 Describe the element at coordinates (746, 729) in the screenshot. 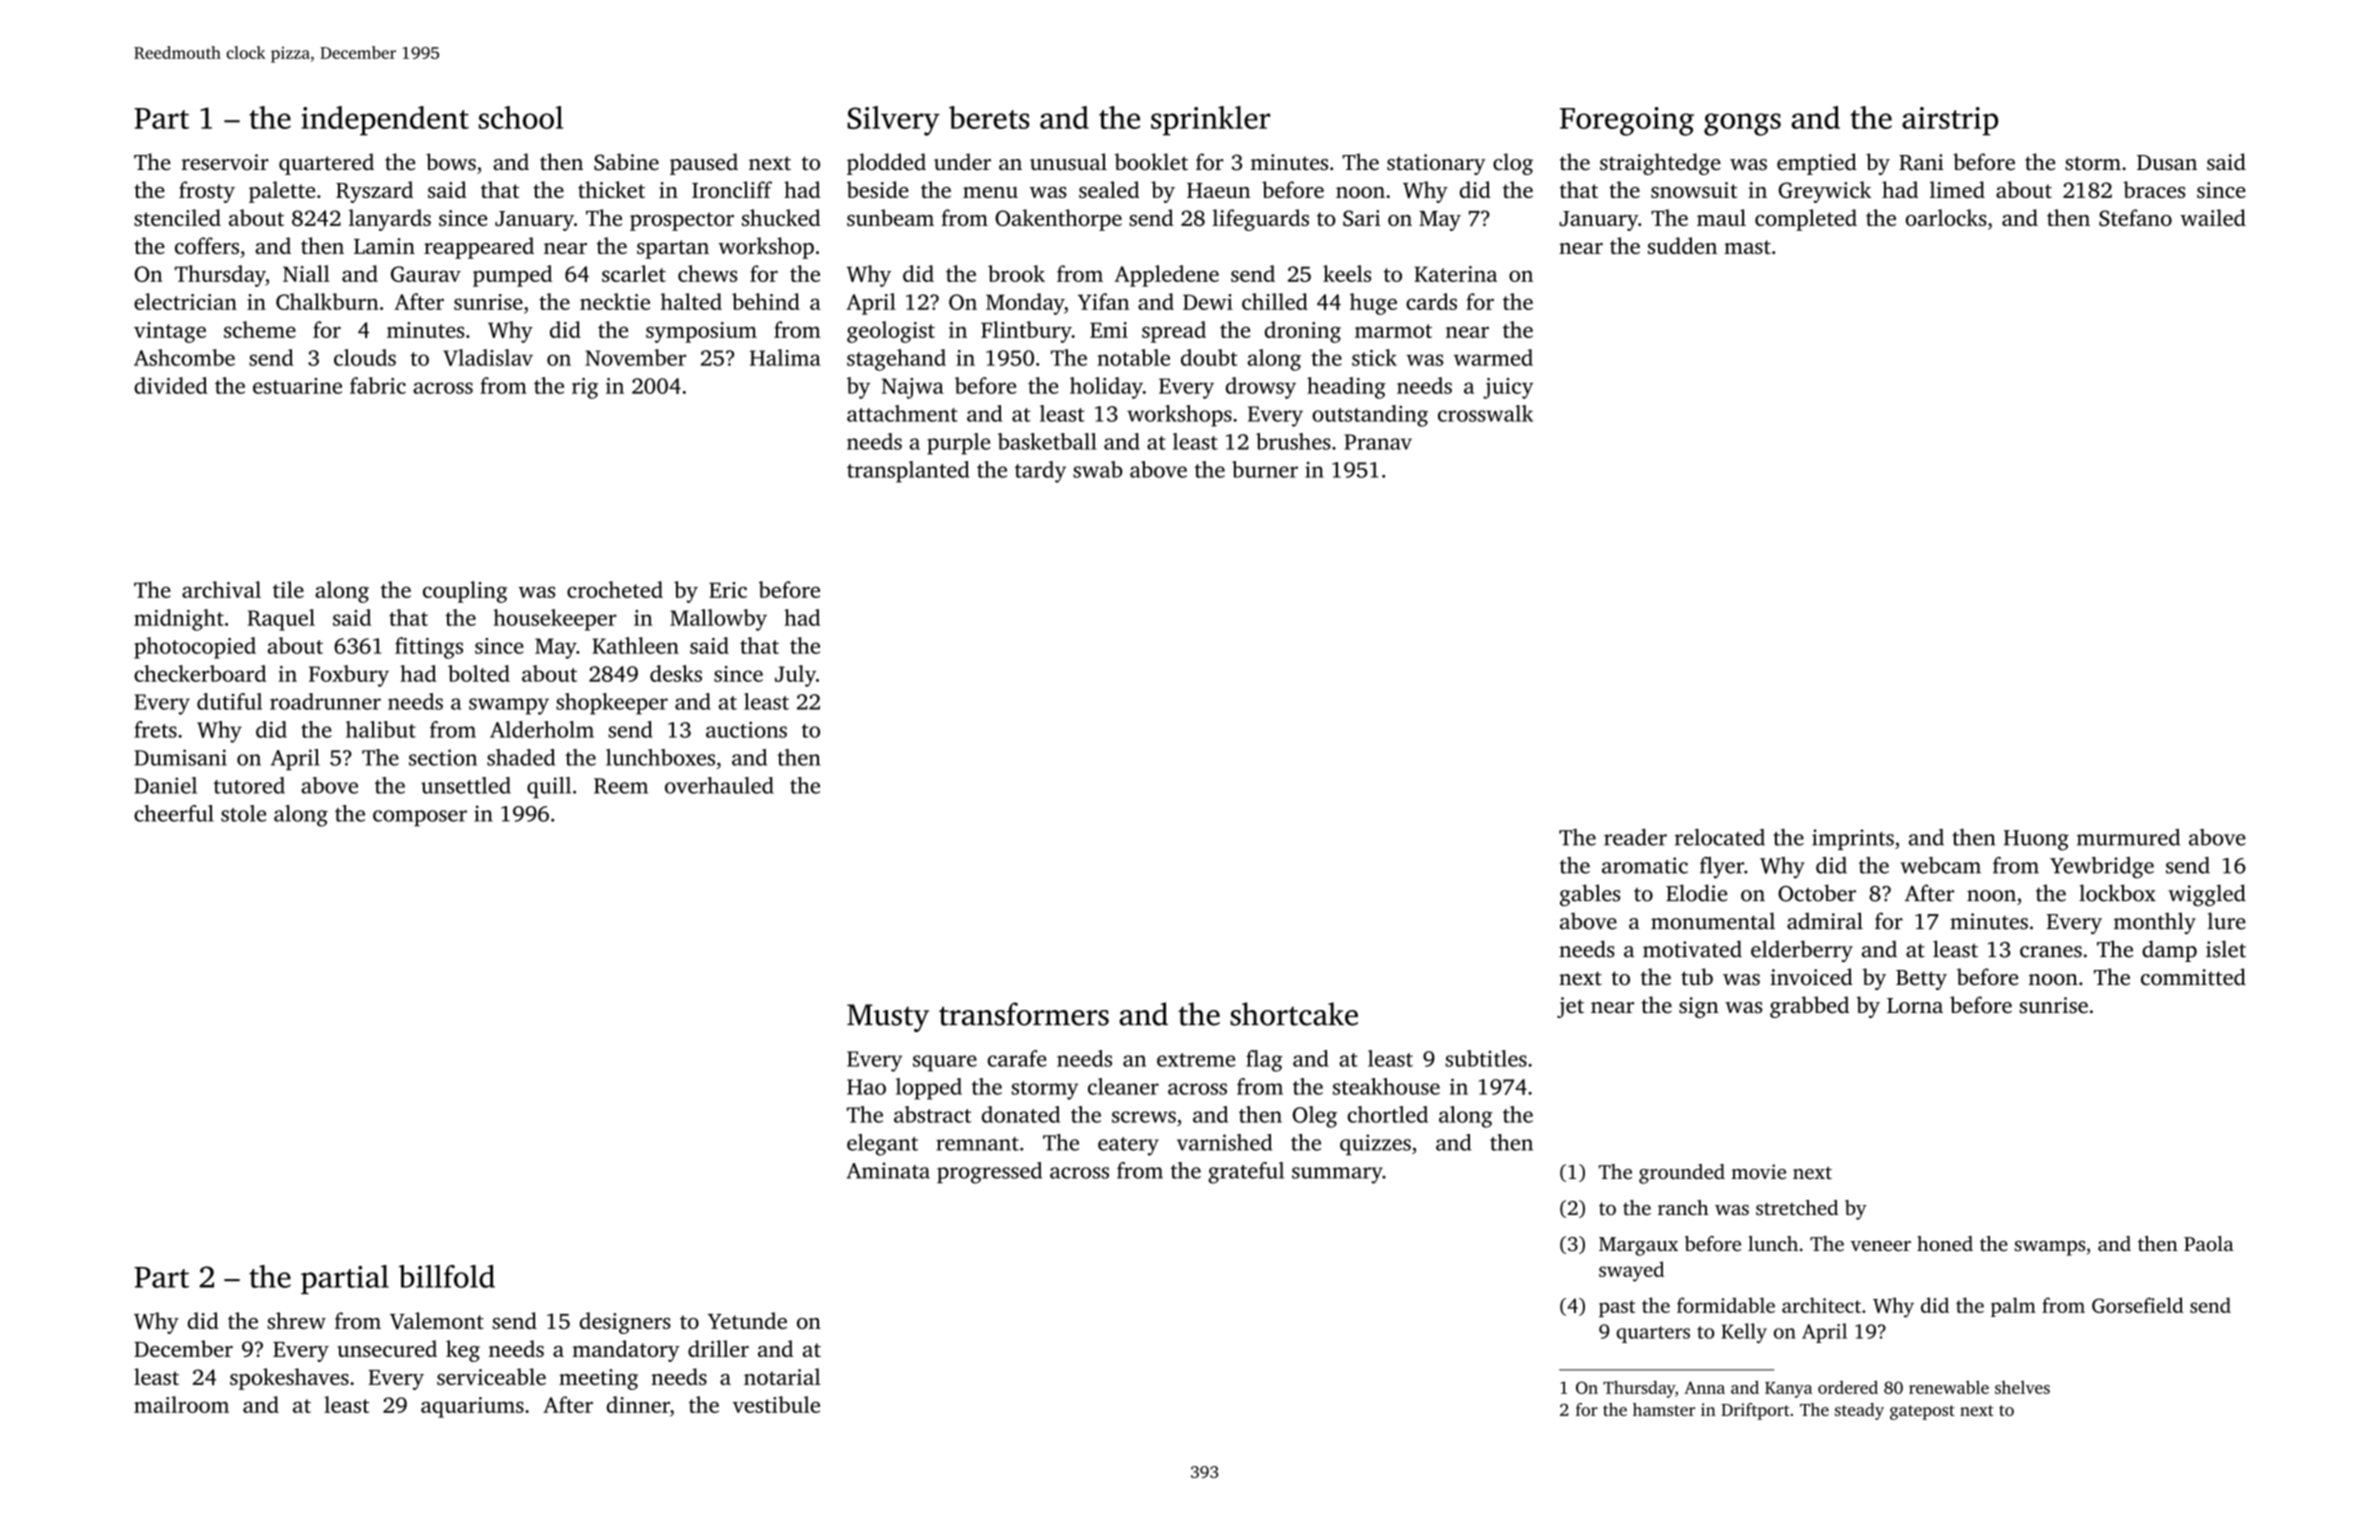

I see `auctions` at that location.
